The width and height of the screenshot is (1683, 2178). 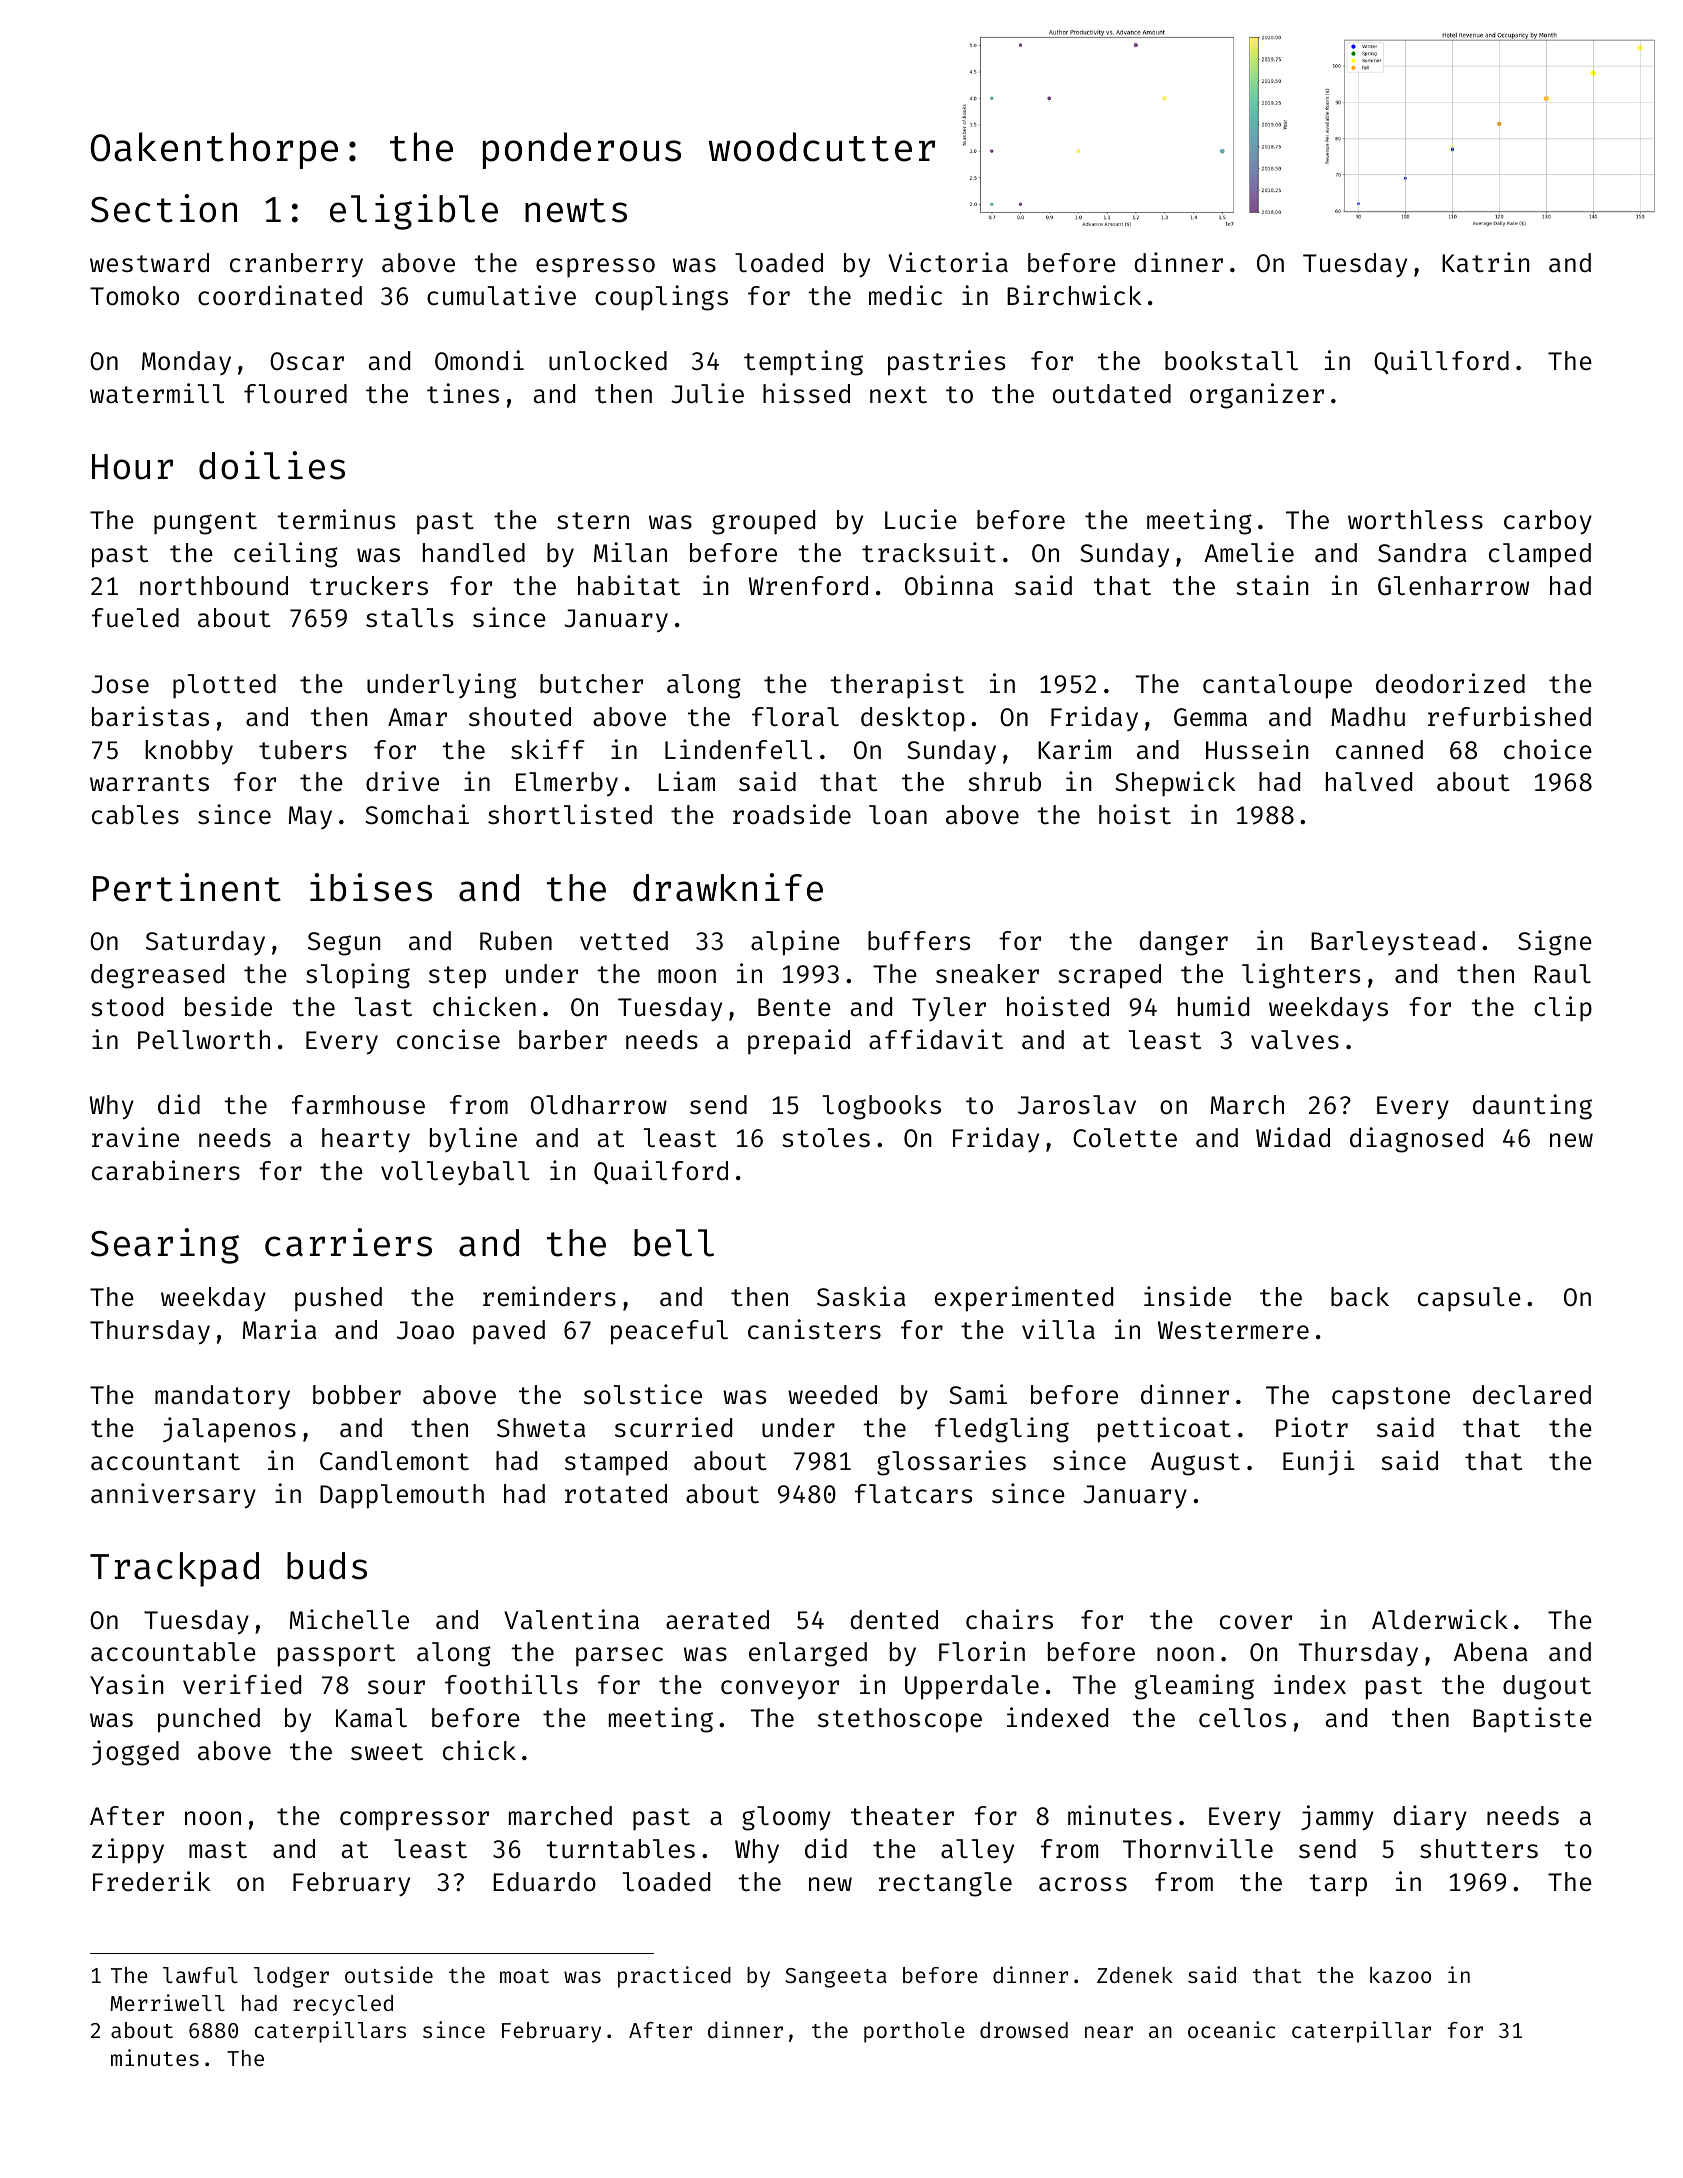 What do you see at coordinates (134, 296) in the screenshot?
I see `Tomoko` at bounding box center [134, 296].
